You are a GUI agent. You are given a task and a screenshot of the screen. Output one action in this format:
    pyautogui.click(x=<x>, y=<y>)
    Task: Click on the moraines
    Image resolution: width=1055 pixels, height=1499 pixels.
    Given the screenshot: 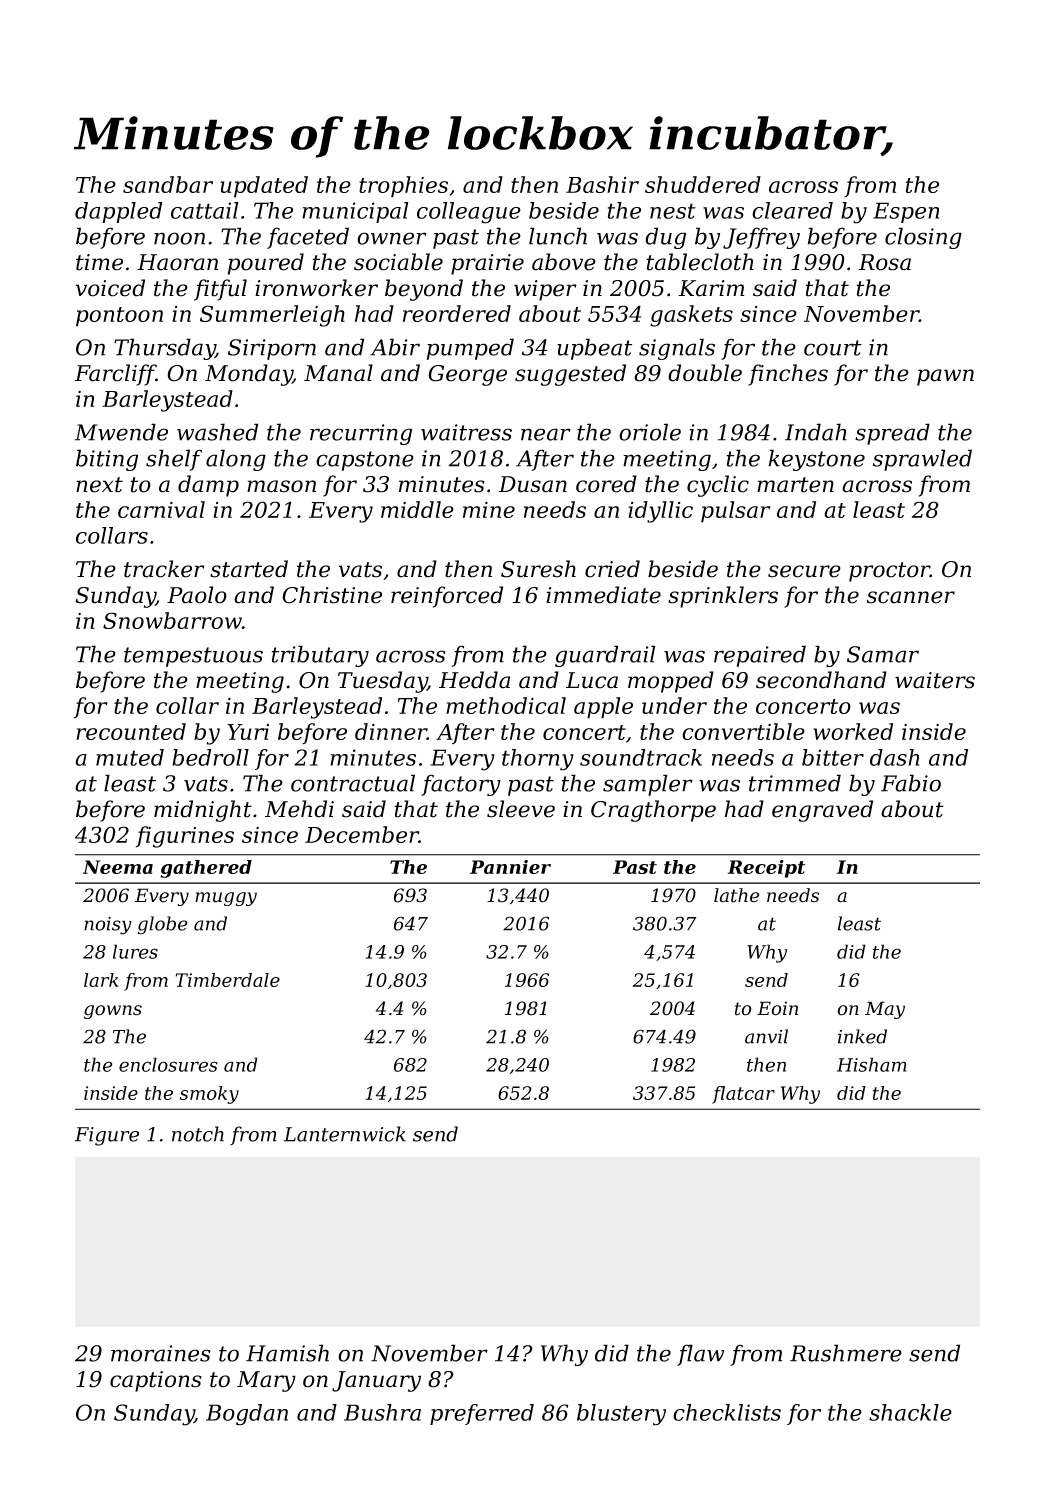 What is the action you would take?
    pyautogui.click(x=161, y=1353)
